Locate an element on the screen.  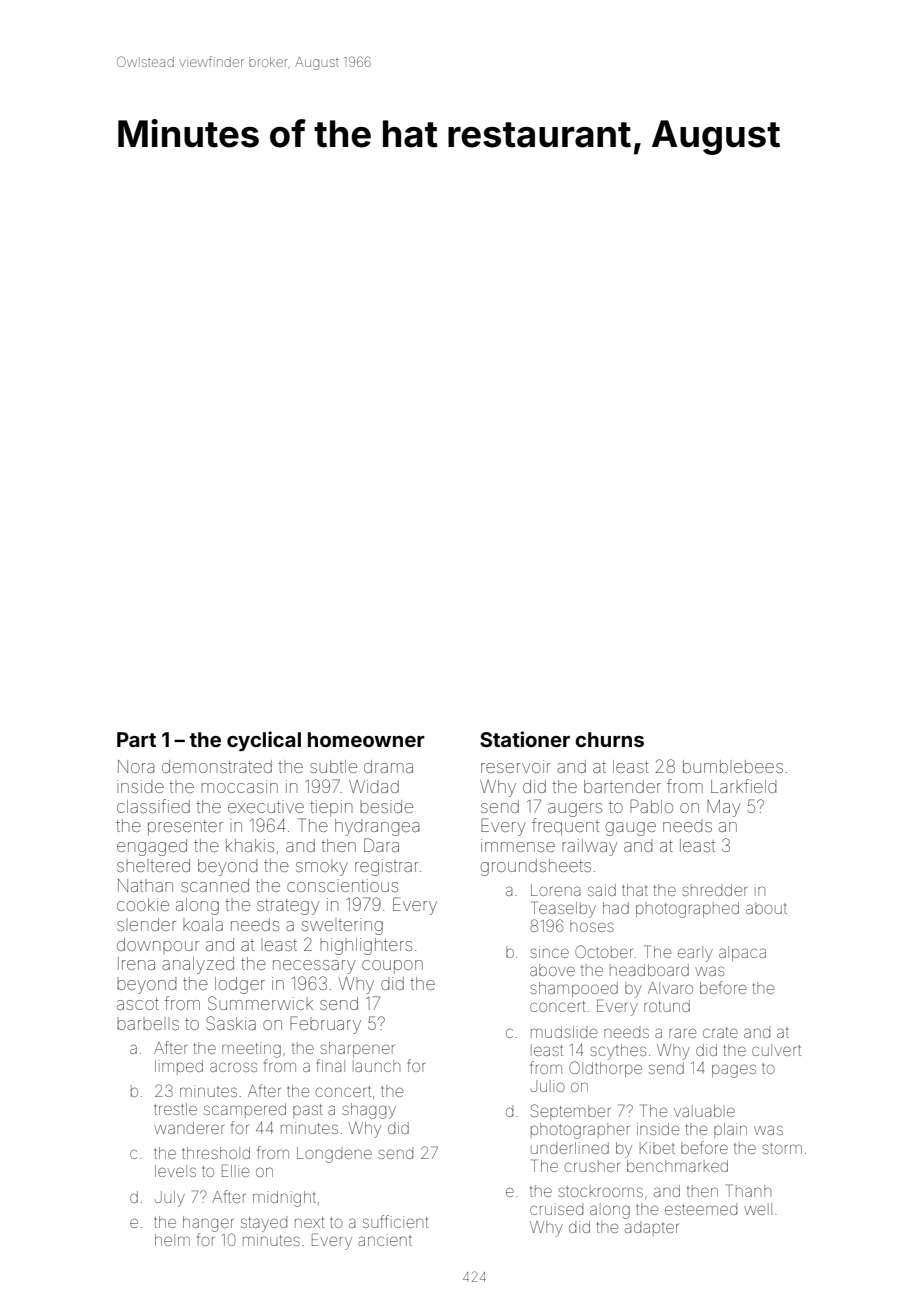
early is located at coordinates (695, 954).
